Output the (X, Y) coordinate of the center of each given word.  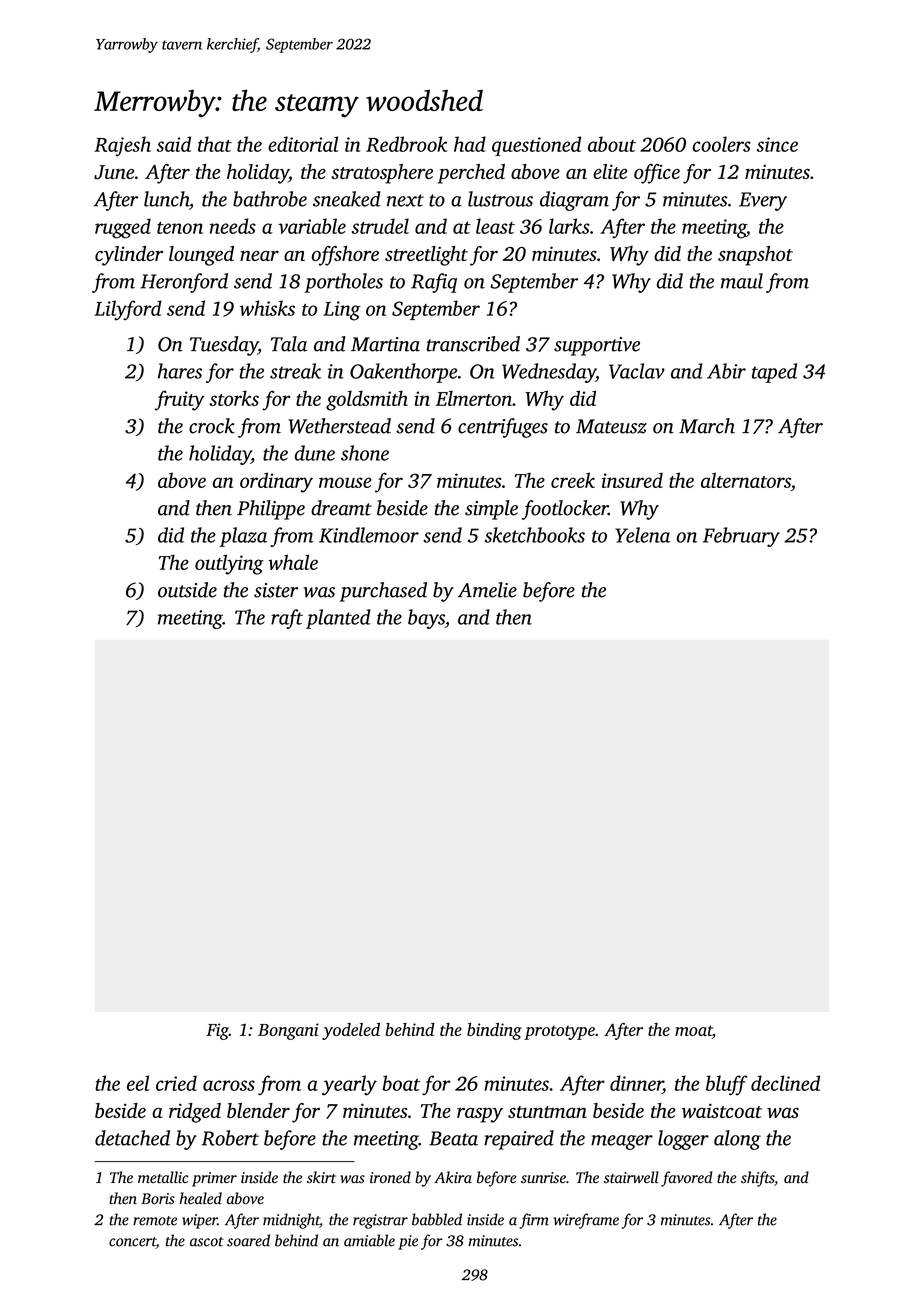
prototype (559, 1032)
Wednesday (549, 373)
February (741, 537)
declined (785, 1083)
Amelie (487, 590)
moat (693, 1032)
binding (494, 1031)
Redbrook (406, 144)
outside (187, 590)
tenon (180, 228)
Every (763, 201)
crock (212, 426)
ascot (207, 1242)
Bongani (288, 1031)
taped (774, 373)
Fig (217, 1031)
